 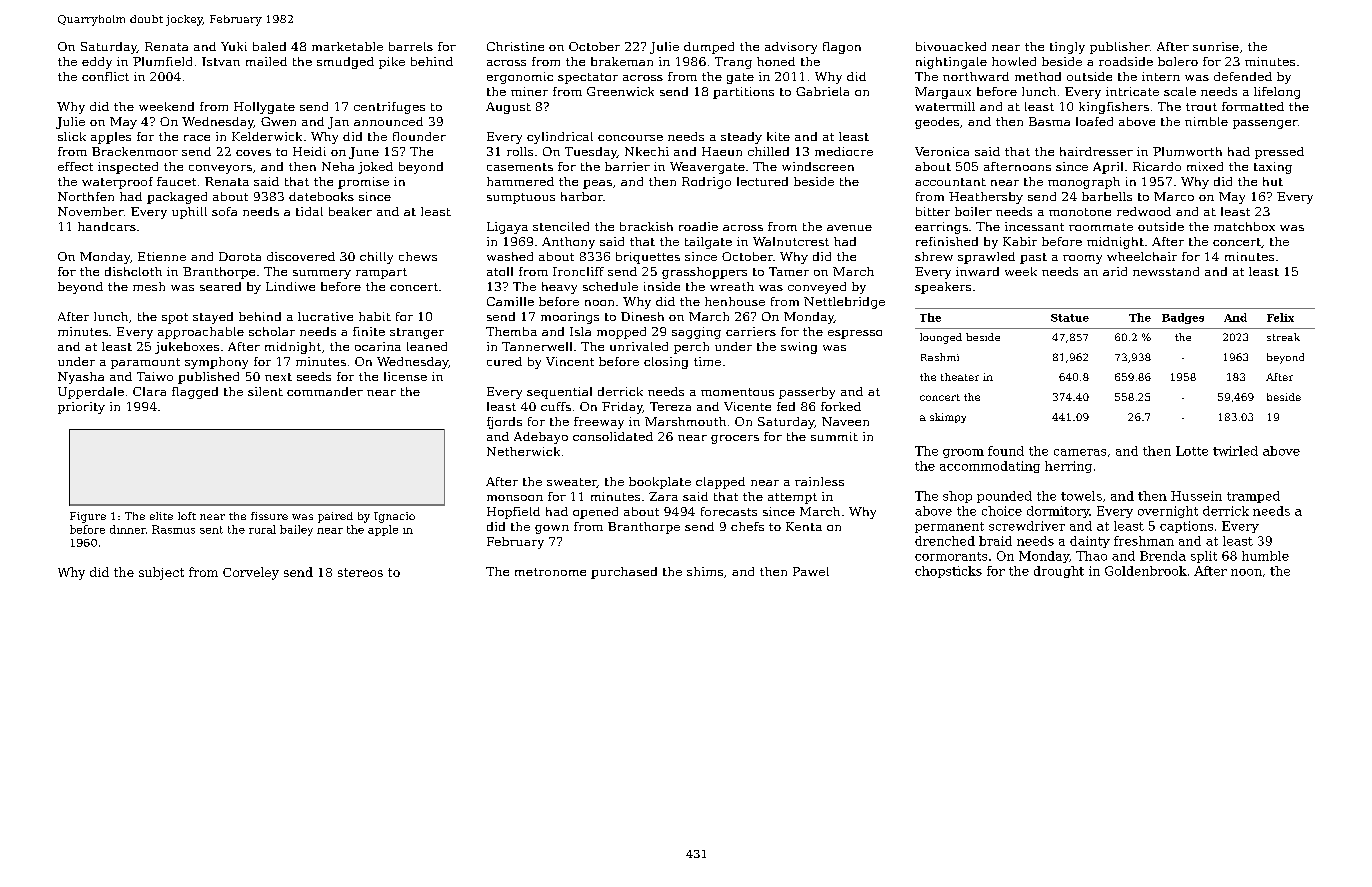 What do you see at coordinates (572, 483) in the screenshot?
I see `sweater` at bounding box center [572, 483].
